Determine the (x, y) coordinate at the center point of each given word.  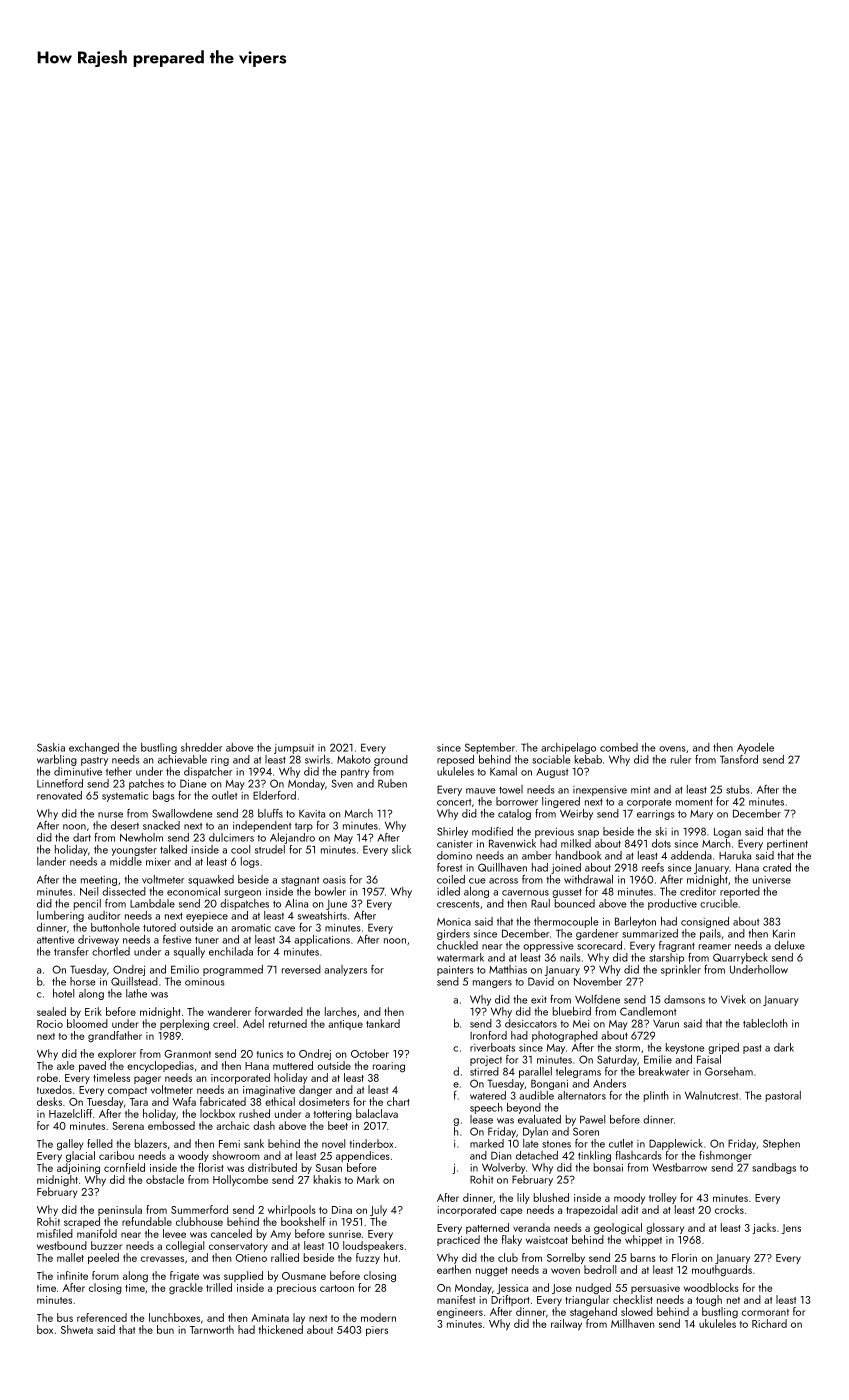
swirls (317, 759)
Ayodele (755, 748)
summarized (650, 933)
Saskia (51, 747)
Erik (93, 1011)
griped (723, 1048)
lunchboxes (174, 1317)
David (541, 981)
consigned (705, 922)
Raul (540, 903)
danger (315, 1091)
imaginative (269, 1091)
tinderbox (372, 1143)
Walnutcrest (711, 1095)
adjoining (78, 1169)
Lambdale (152, 903)
